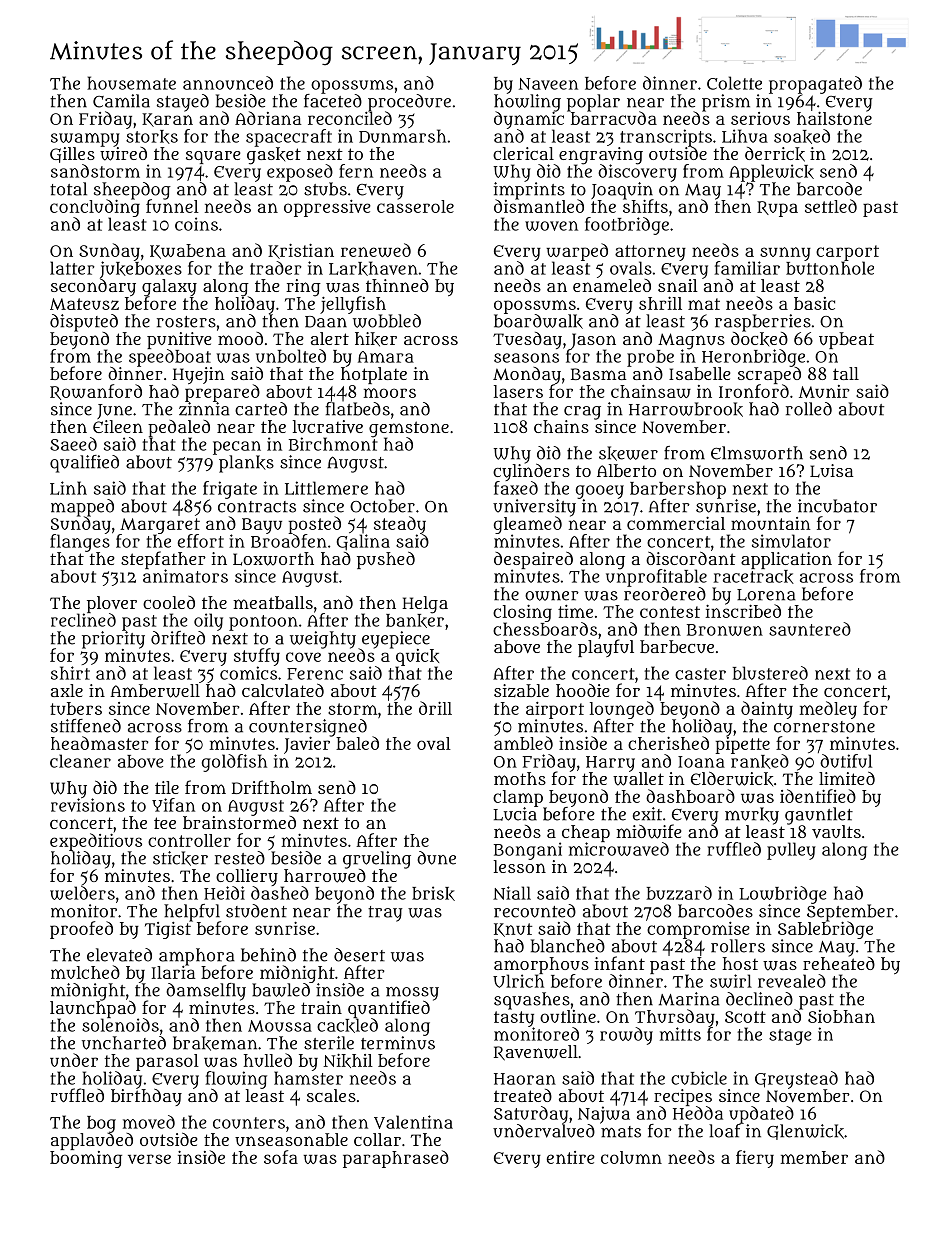 Image resolution: width=952 pixels, height=1233 pixels. What do you see at coordinates (528, 851) in the image?
I see `Bongani` at bounding box center [528, 851].
